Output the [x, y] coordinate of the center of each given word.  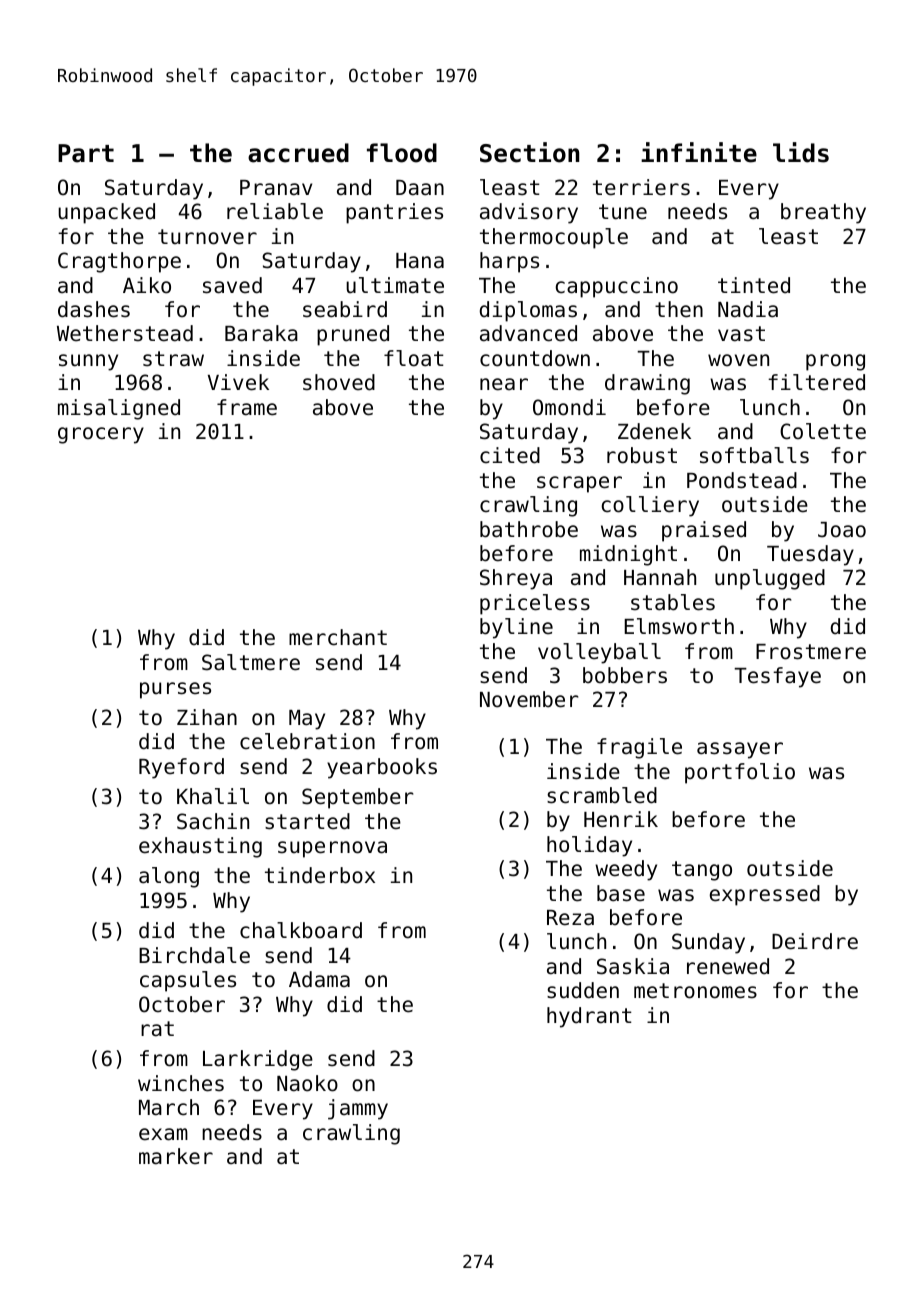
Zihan [207, 717]
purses [175, 690]
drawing [647, 384]
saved [232, 285]
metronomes [695, 991]
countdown [535, 358]
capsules [188, 981]
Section [529, 152]
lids [801, 152]
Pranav [276, 188]
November [529, 699]
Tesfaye [777, 677]
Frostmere [811, 652]
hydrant [589, 1017]
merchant [338, 637]
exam [163, 1134]
